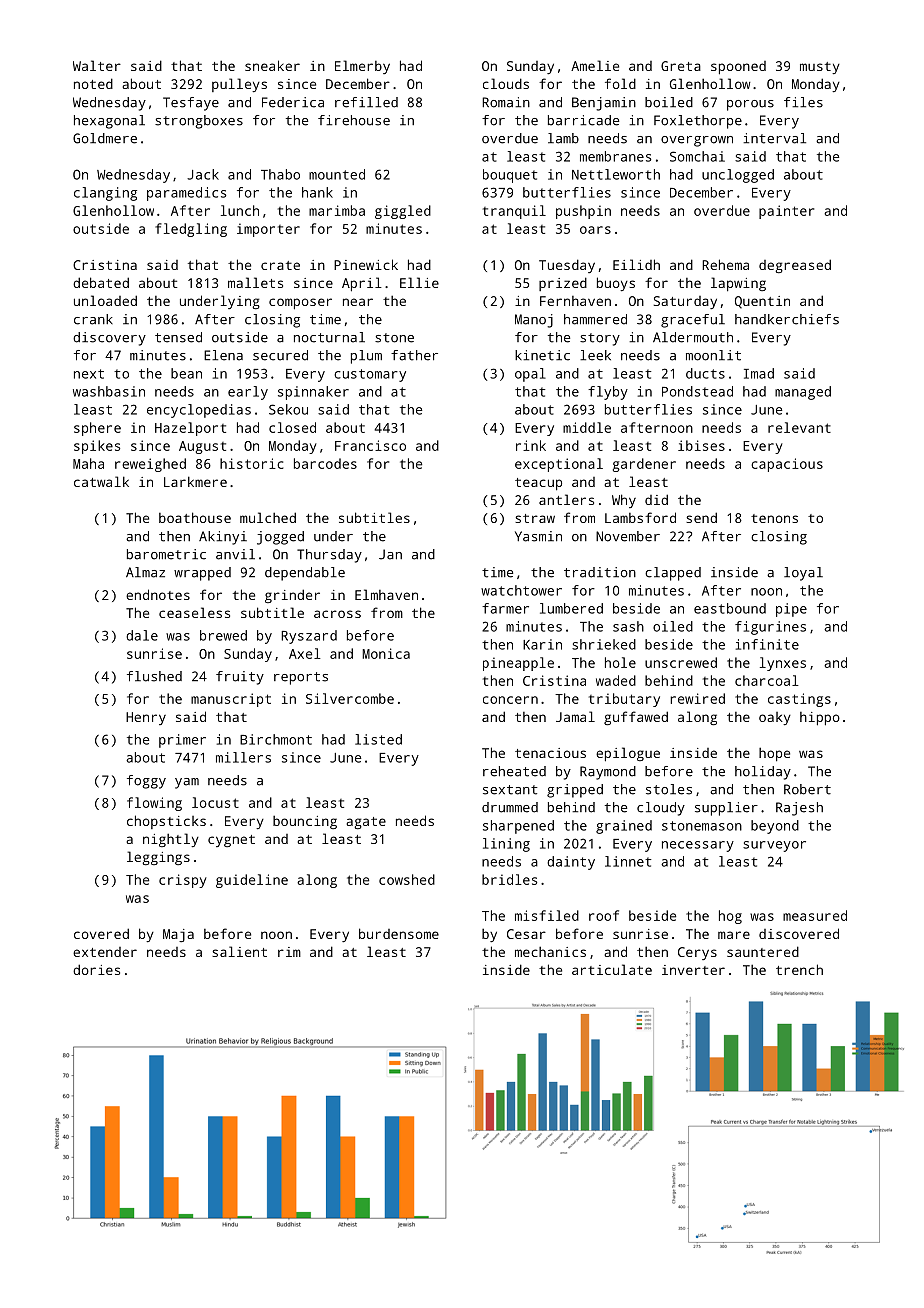 The image size is (924, 1308). What do you see at coordinates (510, 176) in the screenshot?
I see `bouquet` at bounding box center [510, 176].
